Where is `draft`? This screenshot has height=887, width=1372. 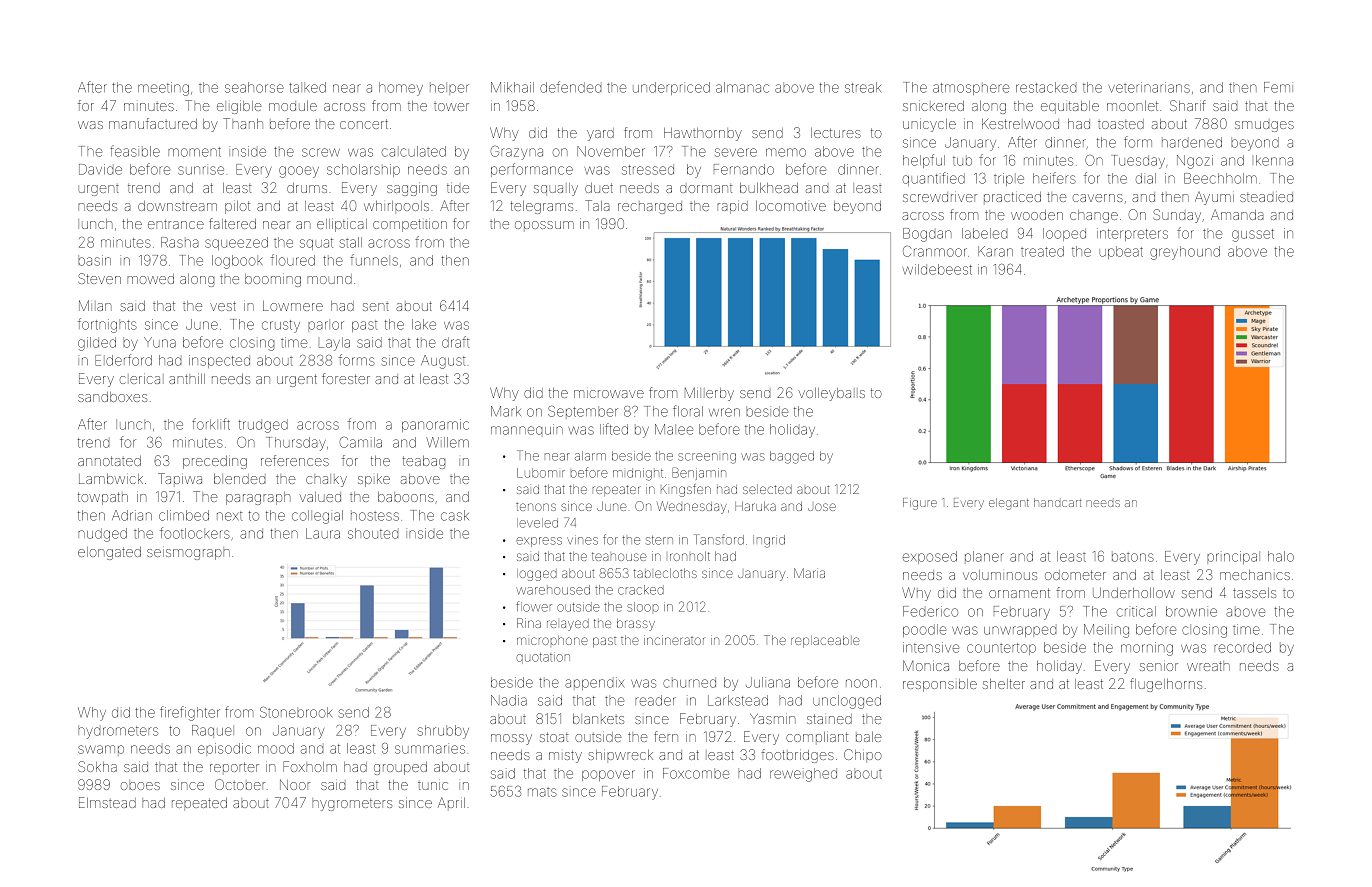 draft is located at coordinates (456, 342).
